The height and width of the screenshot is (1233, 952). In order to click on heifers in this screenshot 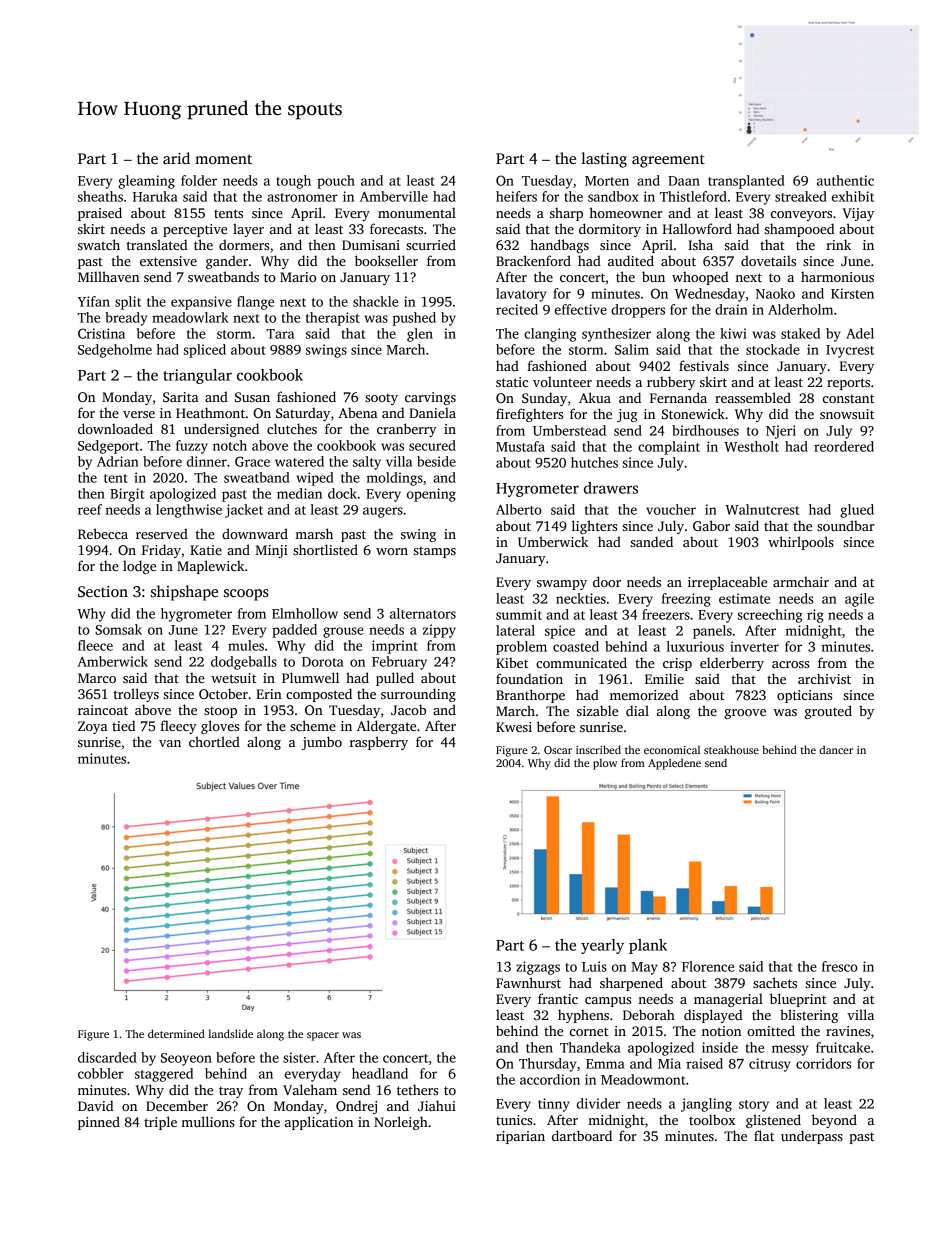, I will do `click(516, 196)`.
